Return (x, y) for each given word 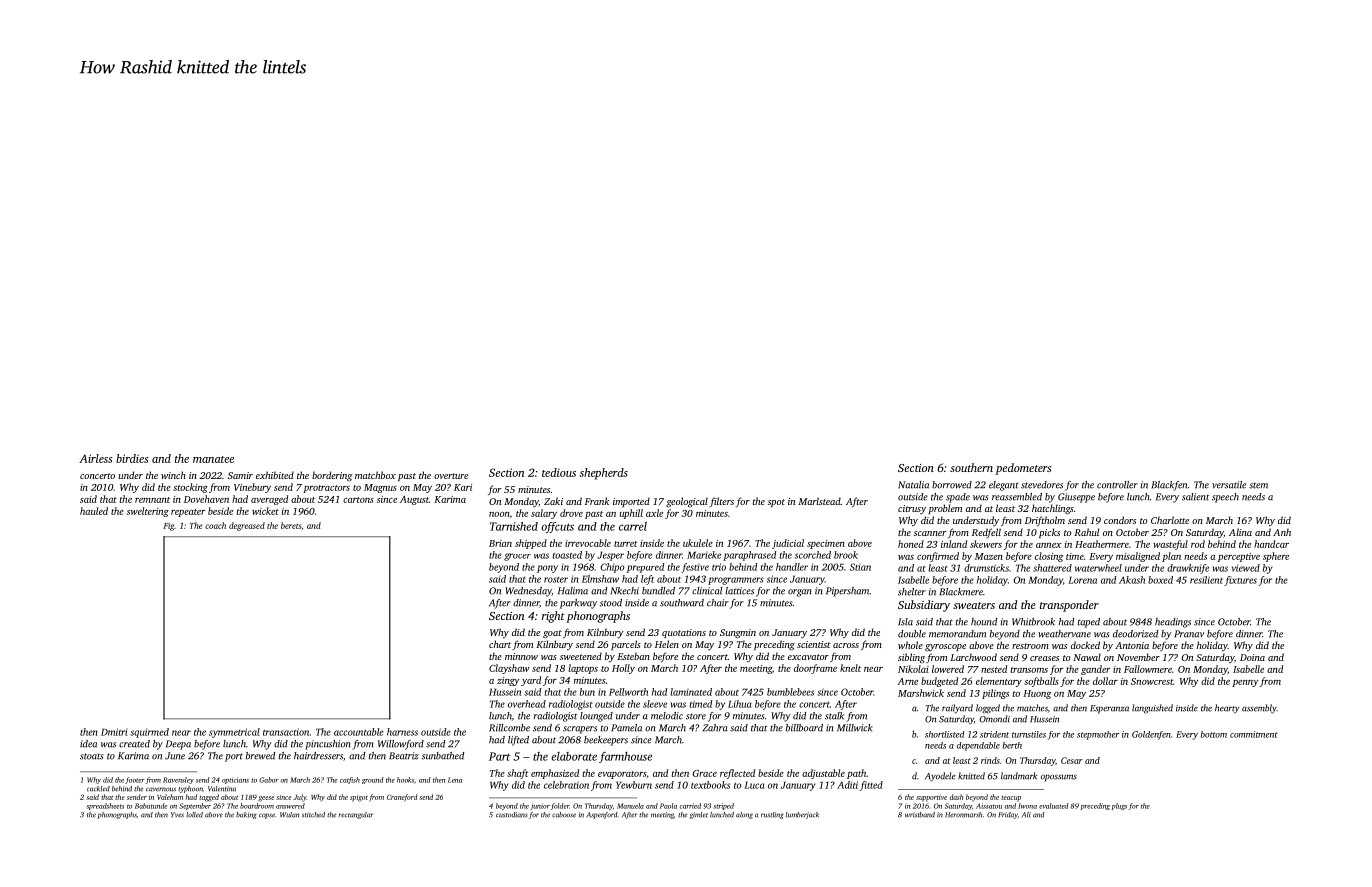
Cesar (1072, 760)
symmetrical (234, 733)
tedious (559, 472)
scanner (930, 533)
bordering (332, 476)
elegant (1004, 486)
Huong (1037, 694)
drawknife (1188, 569)
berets (291, 525)
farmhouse (625, 757)
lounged (596, 717)
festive (695, 568)
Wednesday (528, 592)
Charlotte (1170, 520)
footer (135, 780)
